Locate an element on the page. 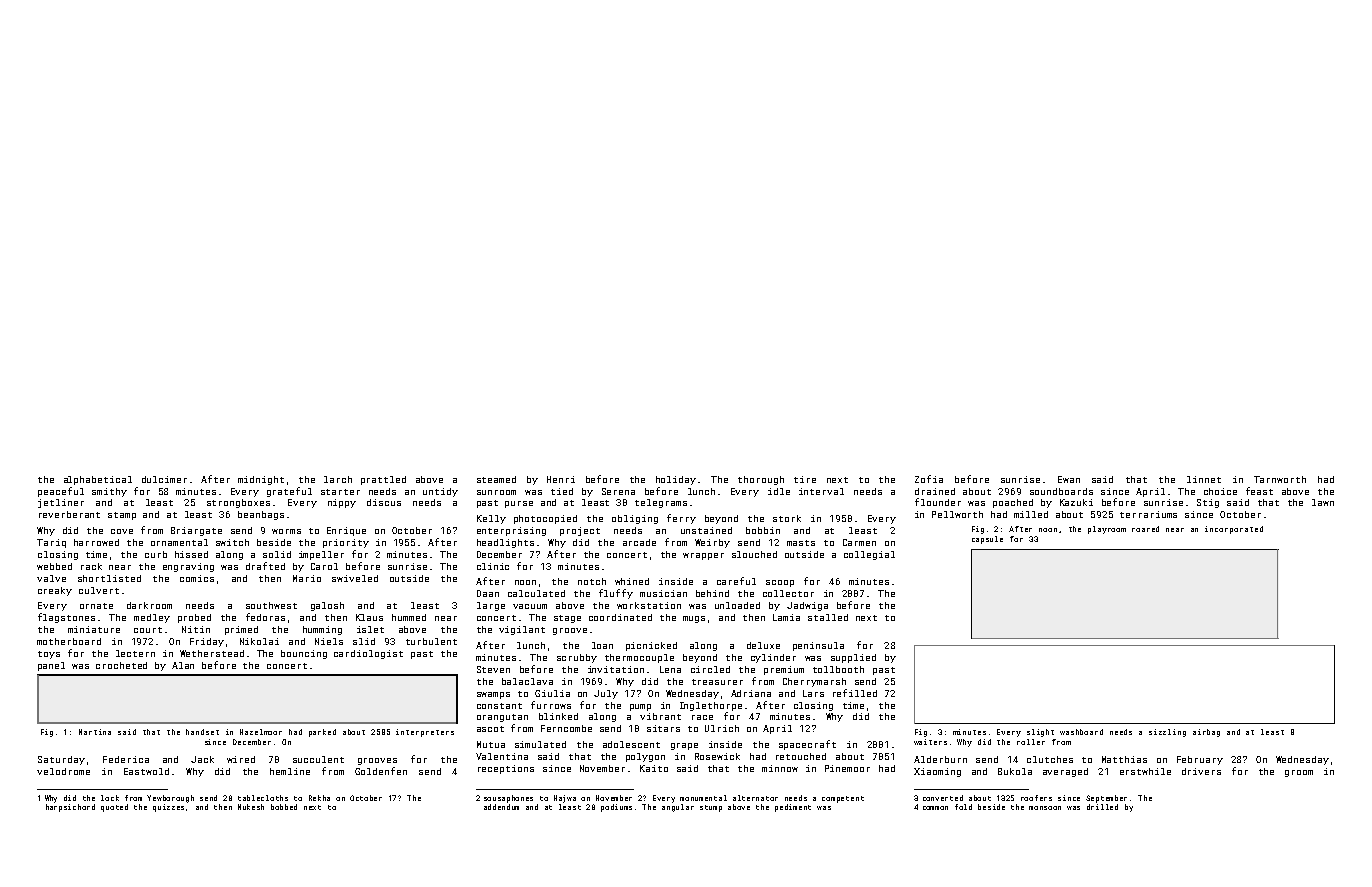  vigilant is located at coordinates (522, 630).
